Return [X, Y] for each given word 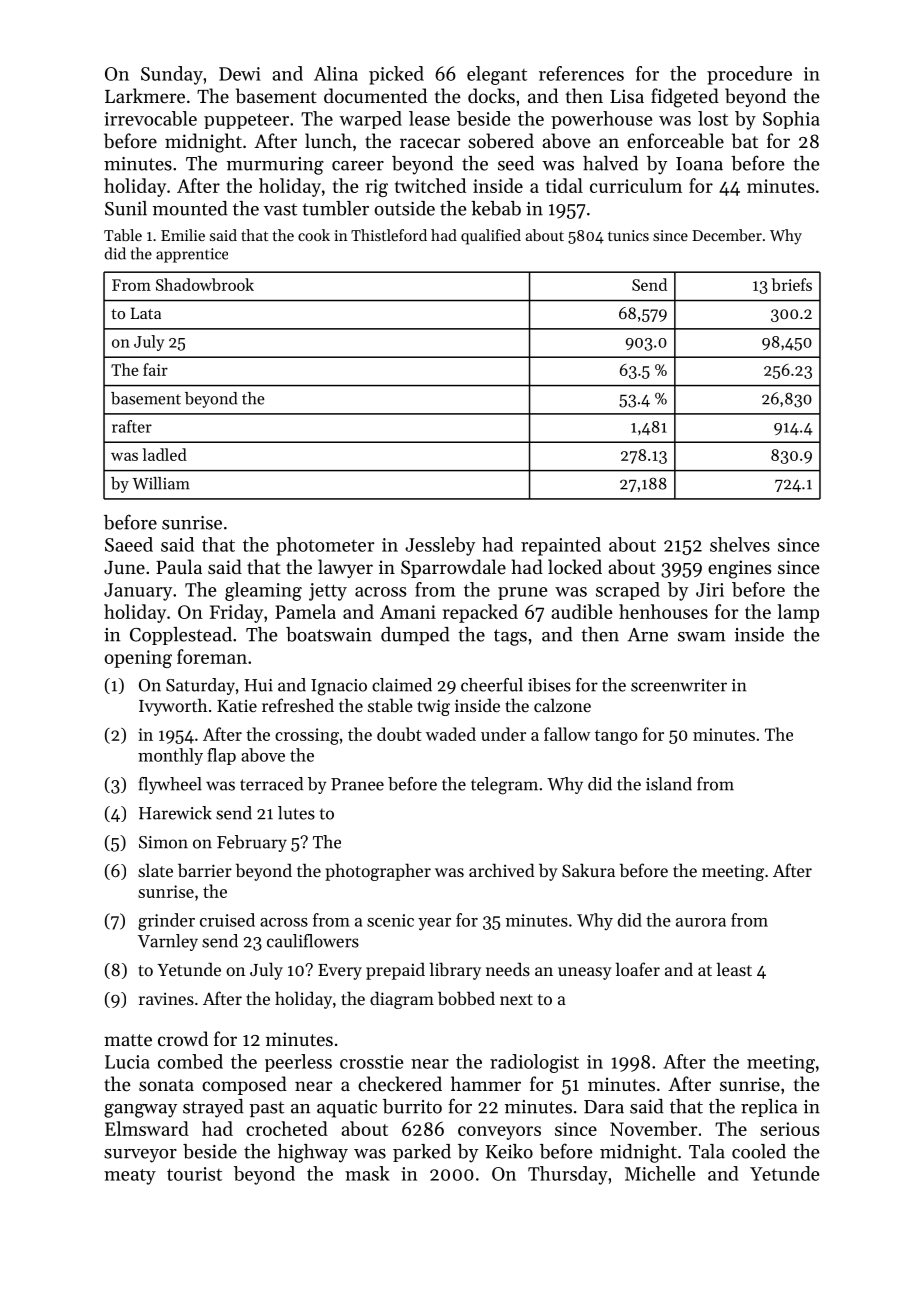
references [581, 73]
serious [789, 1129]
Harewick [175, 813]
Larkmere [145, 95]
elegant [497, 75]
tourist [194, 1174]
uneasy [585, 973]
